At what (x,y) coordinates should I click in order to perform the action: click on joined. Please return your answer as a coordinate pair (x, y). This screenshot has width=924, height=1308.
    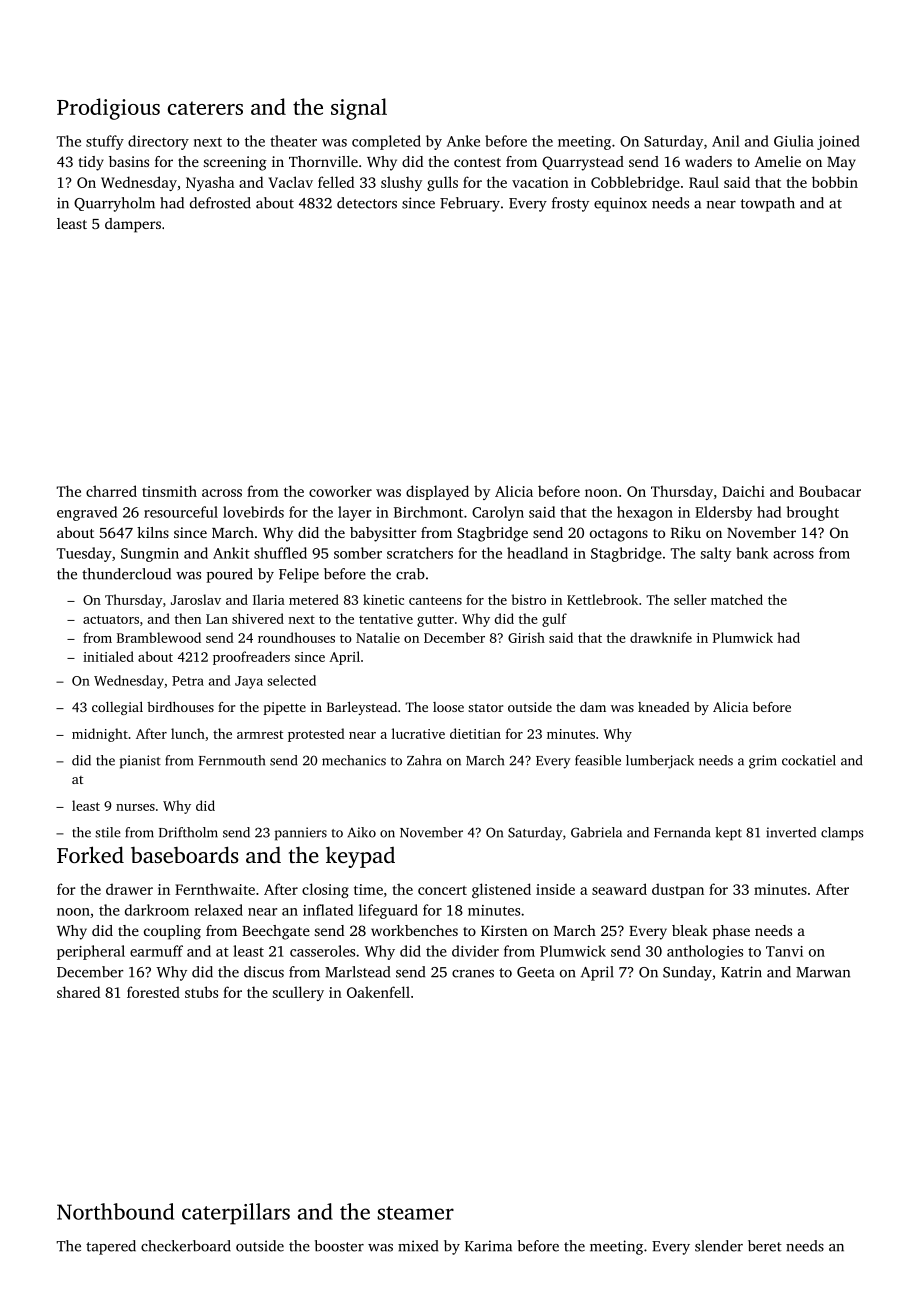
    Looking at the image, I should click on (838, 142).
